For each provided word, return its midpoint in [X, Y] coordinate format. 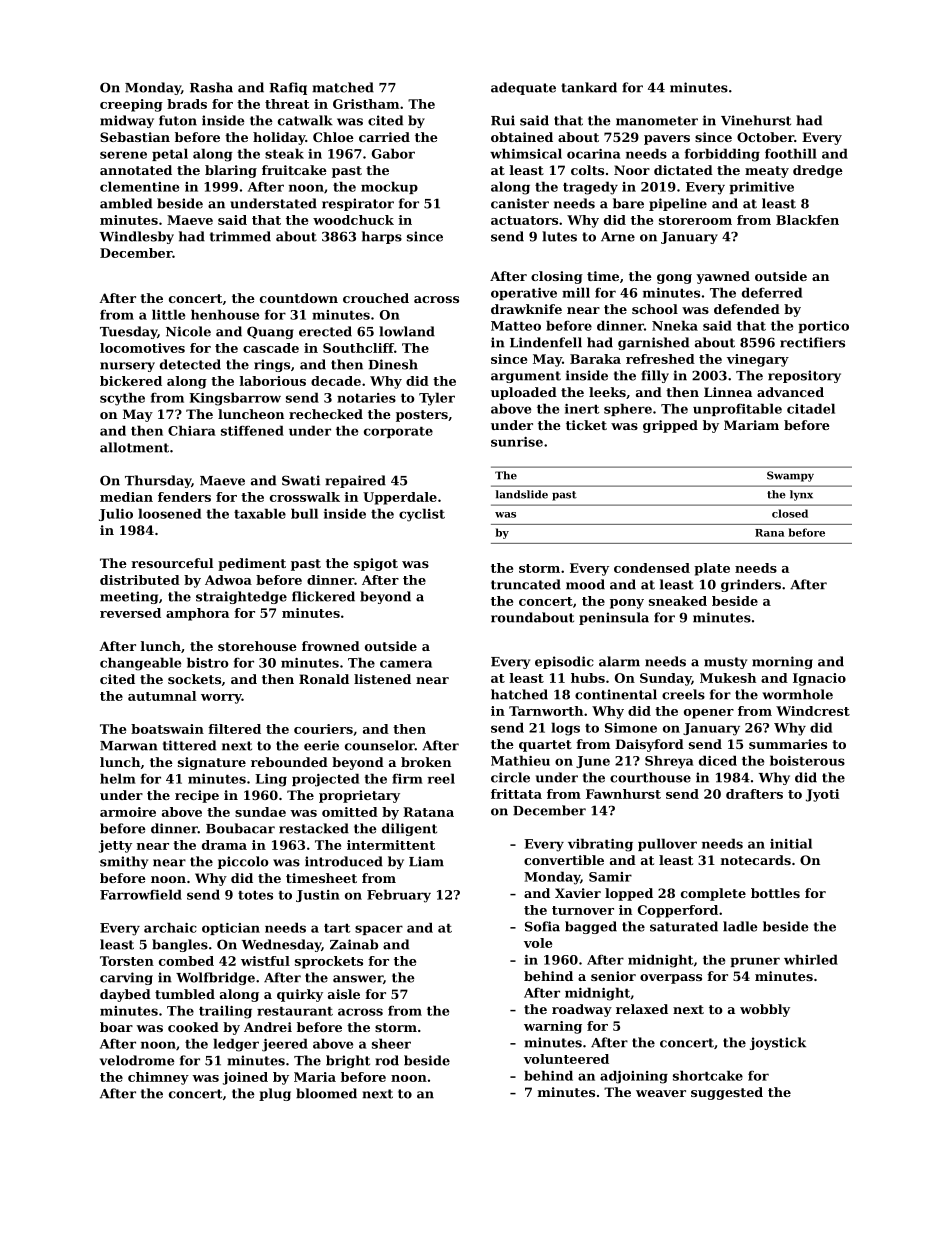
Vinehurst [756, 120]
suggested [727, 1093]
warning [553, 1027]
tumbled [185, 994]
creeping [131, 105]
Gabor [393, 153]
